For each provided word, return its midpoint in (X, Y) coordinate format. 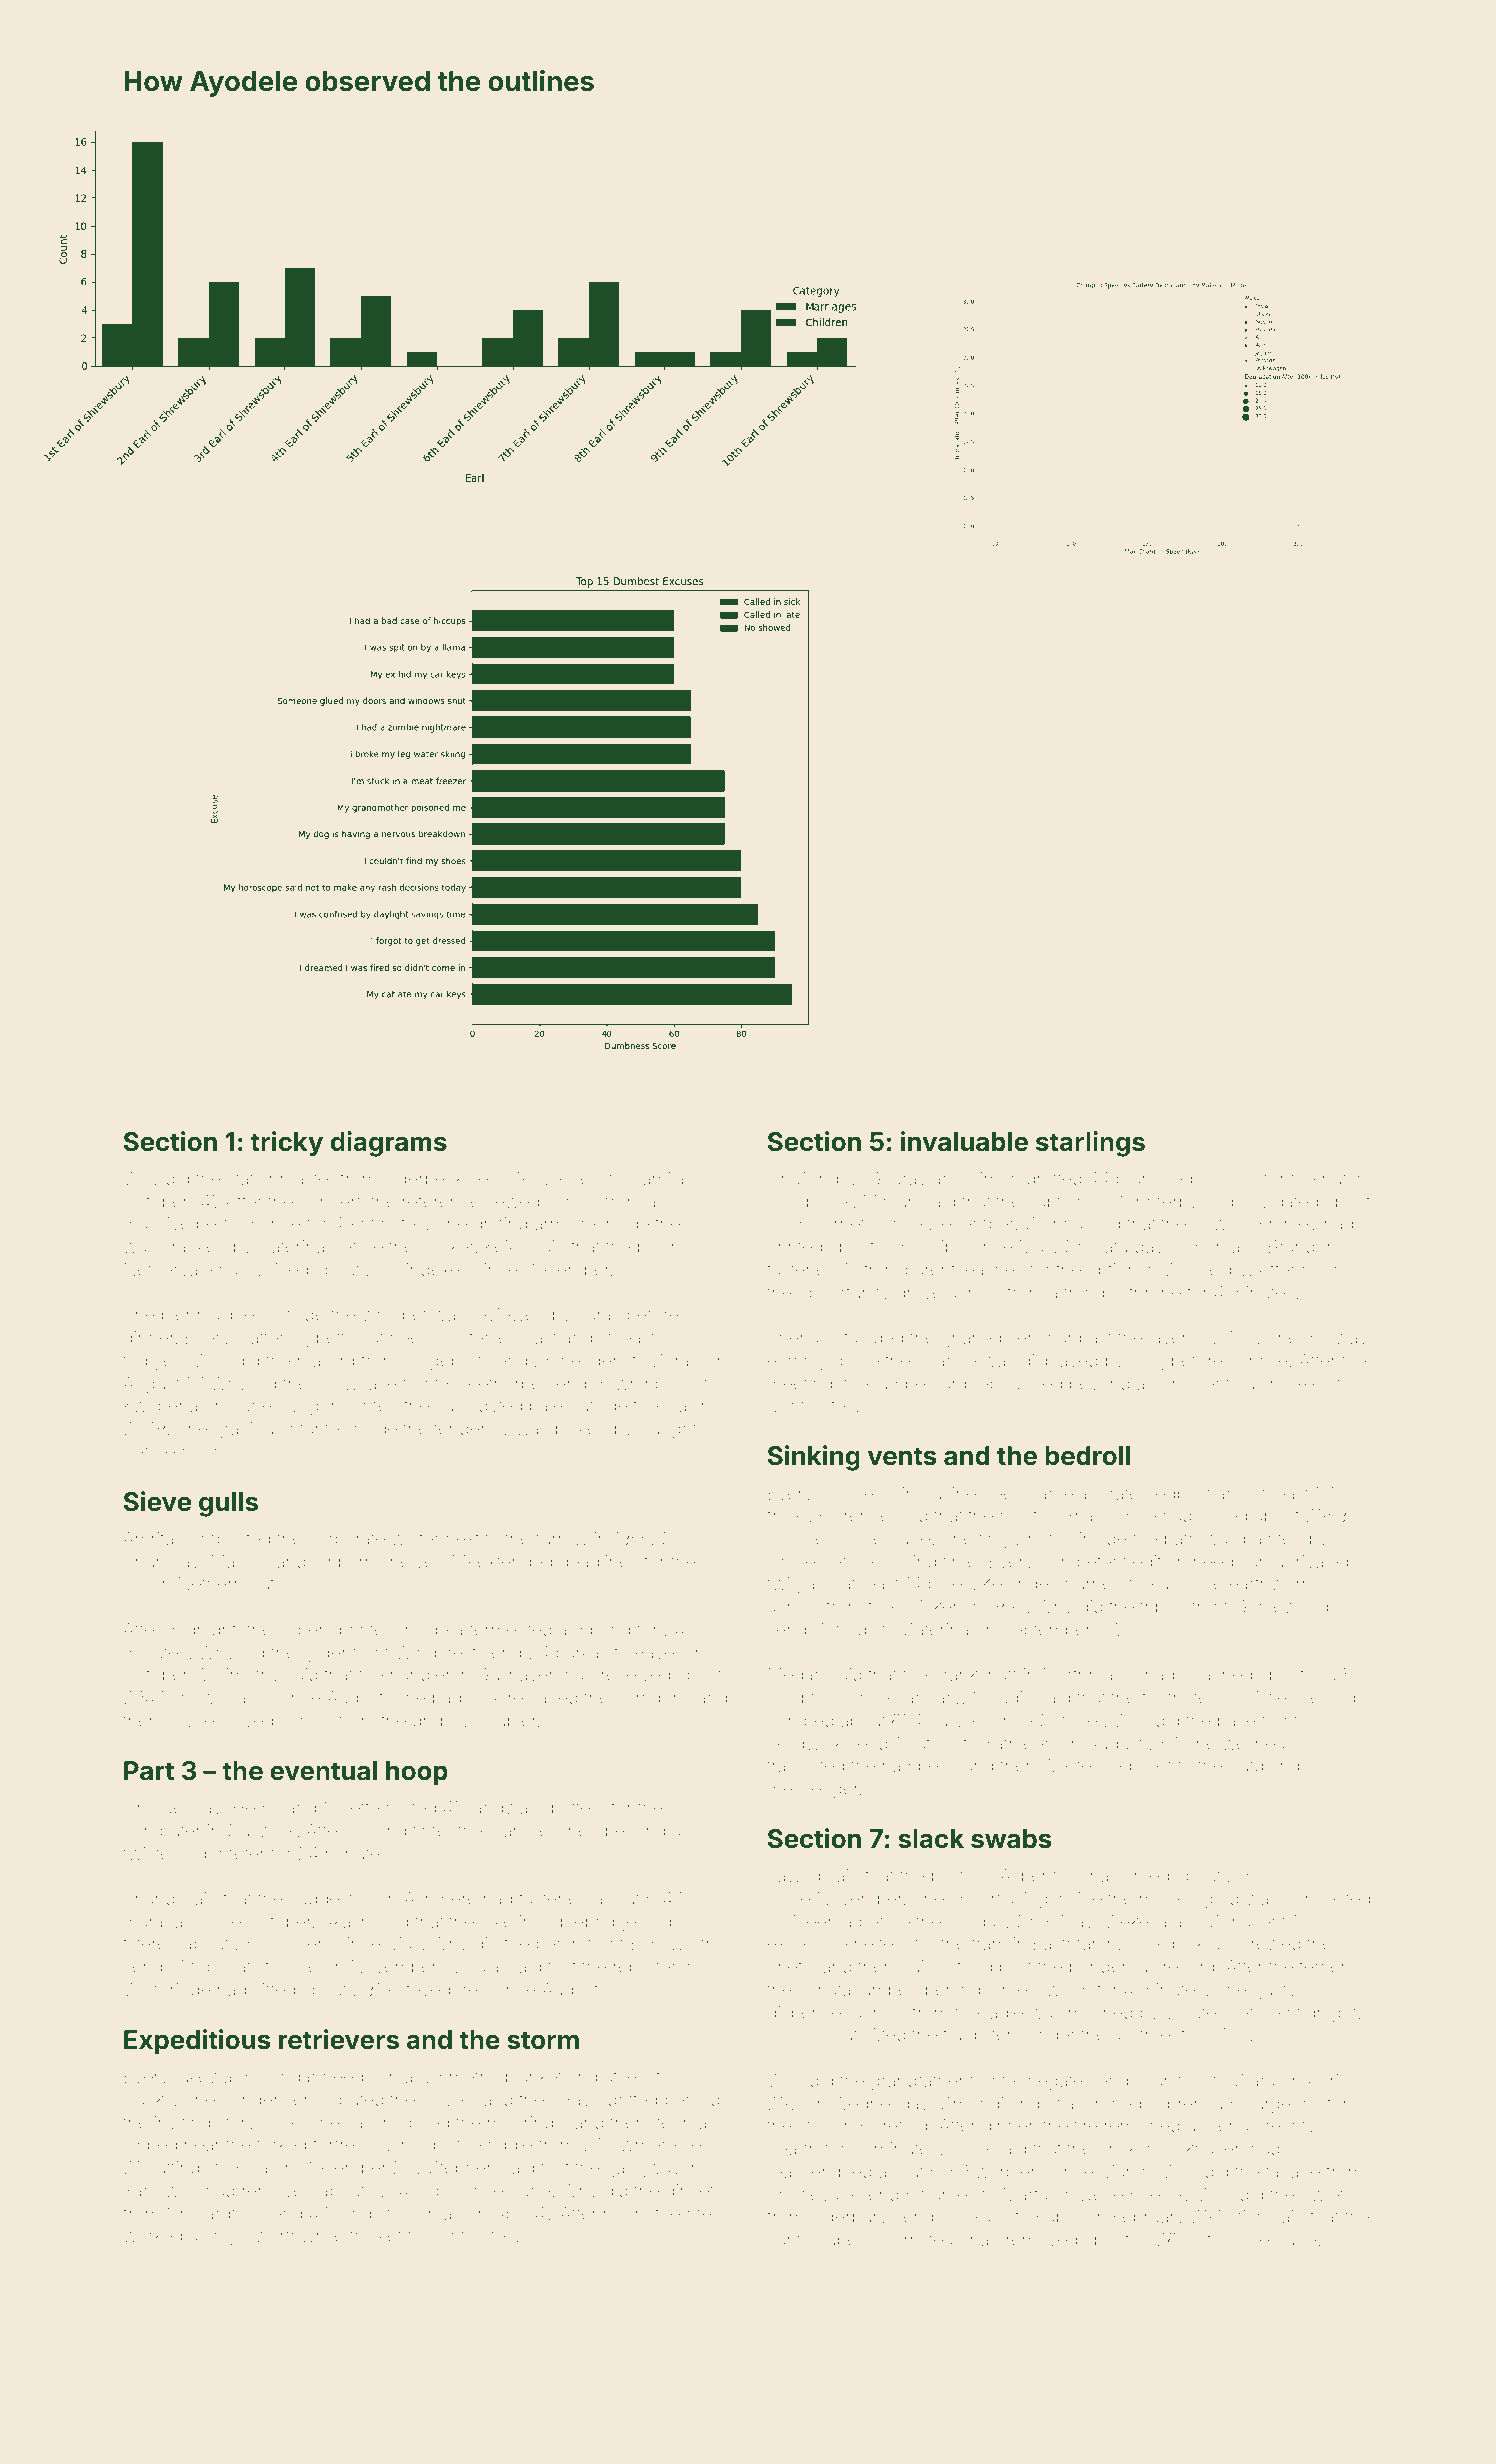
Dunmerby (1155, 1203)
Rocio (790, 2034)
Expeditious (197, 2042)
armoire (565, 1223)
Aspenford (1041, 1877)
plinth (952, 1877)
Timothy (248, 1676)
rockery (1300, 1385)
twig (783, 1585)
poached (1217, 1676)
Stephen (462, 2169)
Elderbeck (423, 1178)
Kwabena (161, 1405)
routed (411, 1807)
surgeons (1283, 2107)
